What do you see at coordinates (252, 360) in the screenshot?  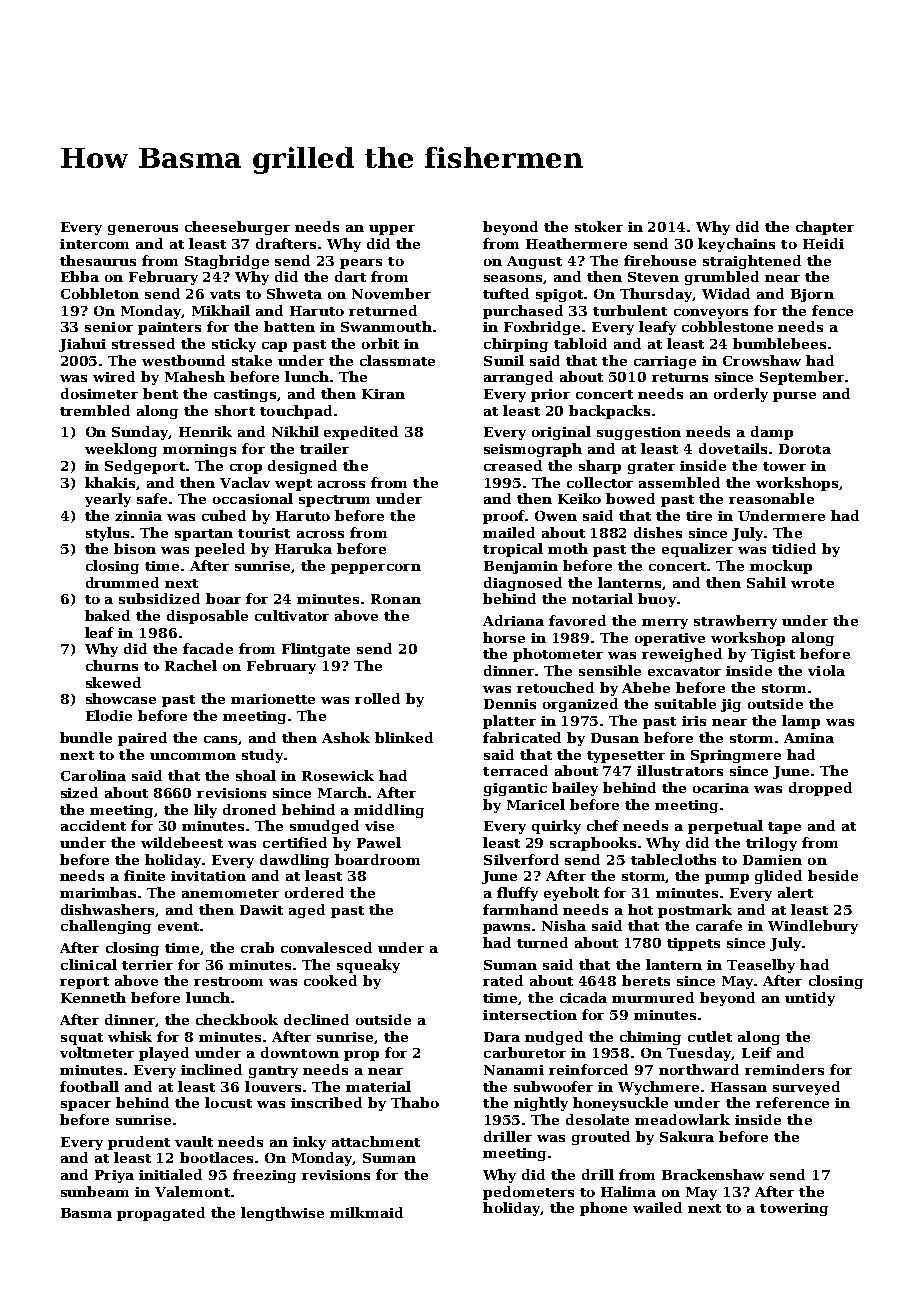 I see `stake` at bounding box center [252, 360].
